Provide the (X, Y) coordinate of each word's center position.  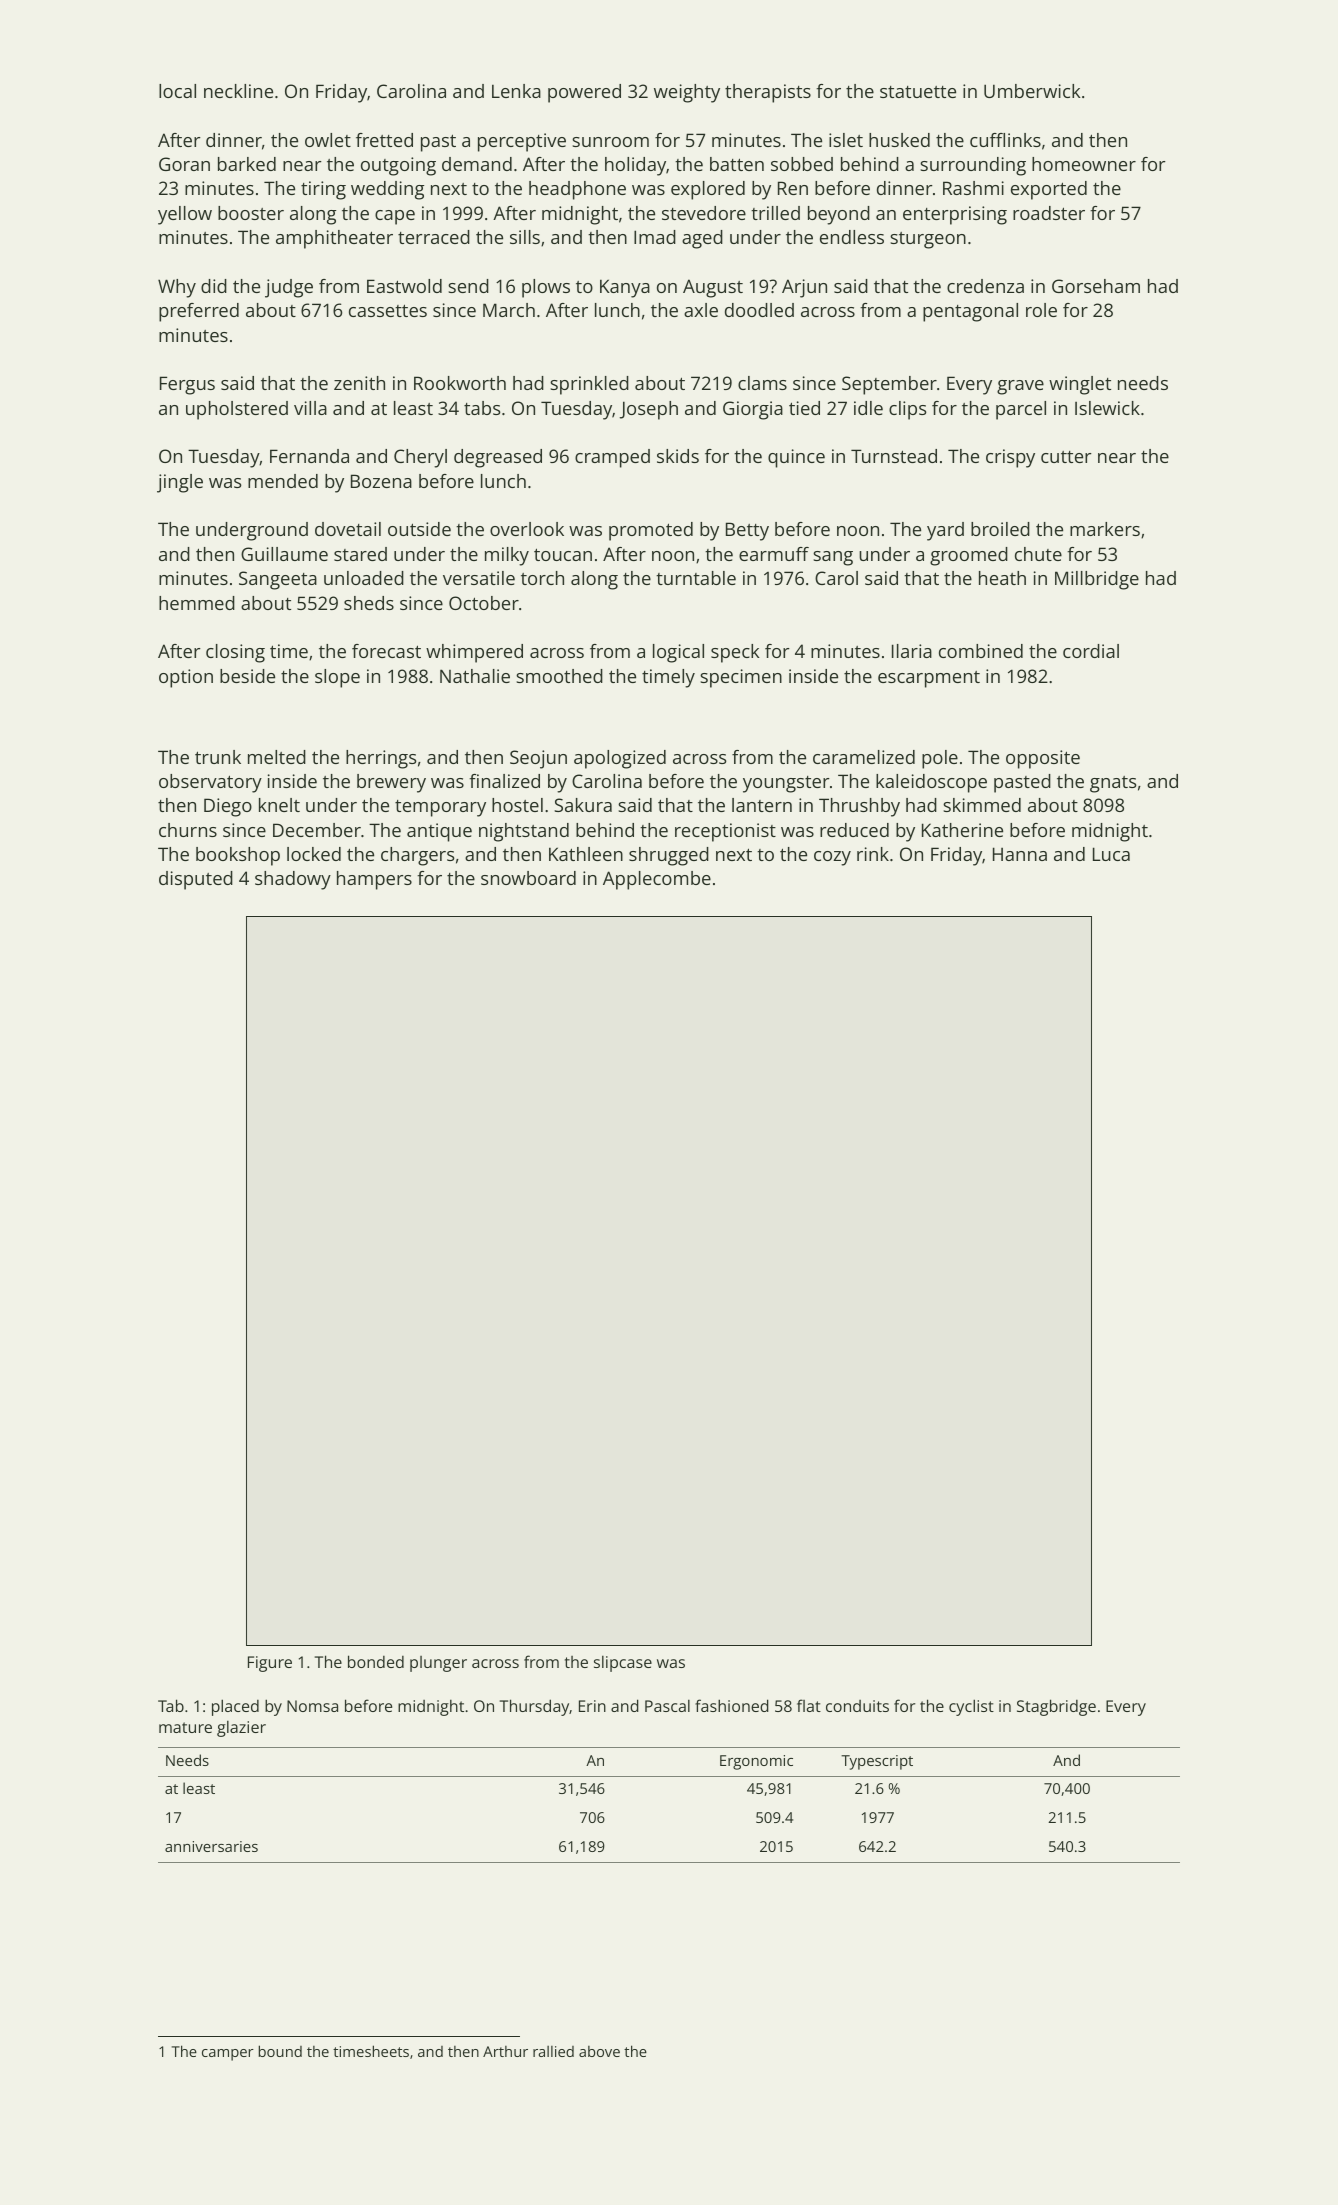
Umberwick (1032, 91)
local (177, 91)
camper (228, 2055)
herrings (381, 759)
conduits (857, 1706)
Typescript (877, 1762)
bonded (376, 1661)
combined (981, 651)
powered (584, 93)
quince (796, 458)
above (599, 2051)
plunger (438, 1664)
